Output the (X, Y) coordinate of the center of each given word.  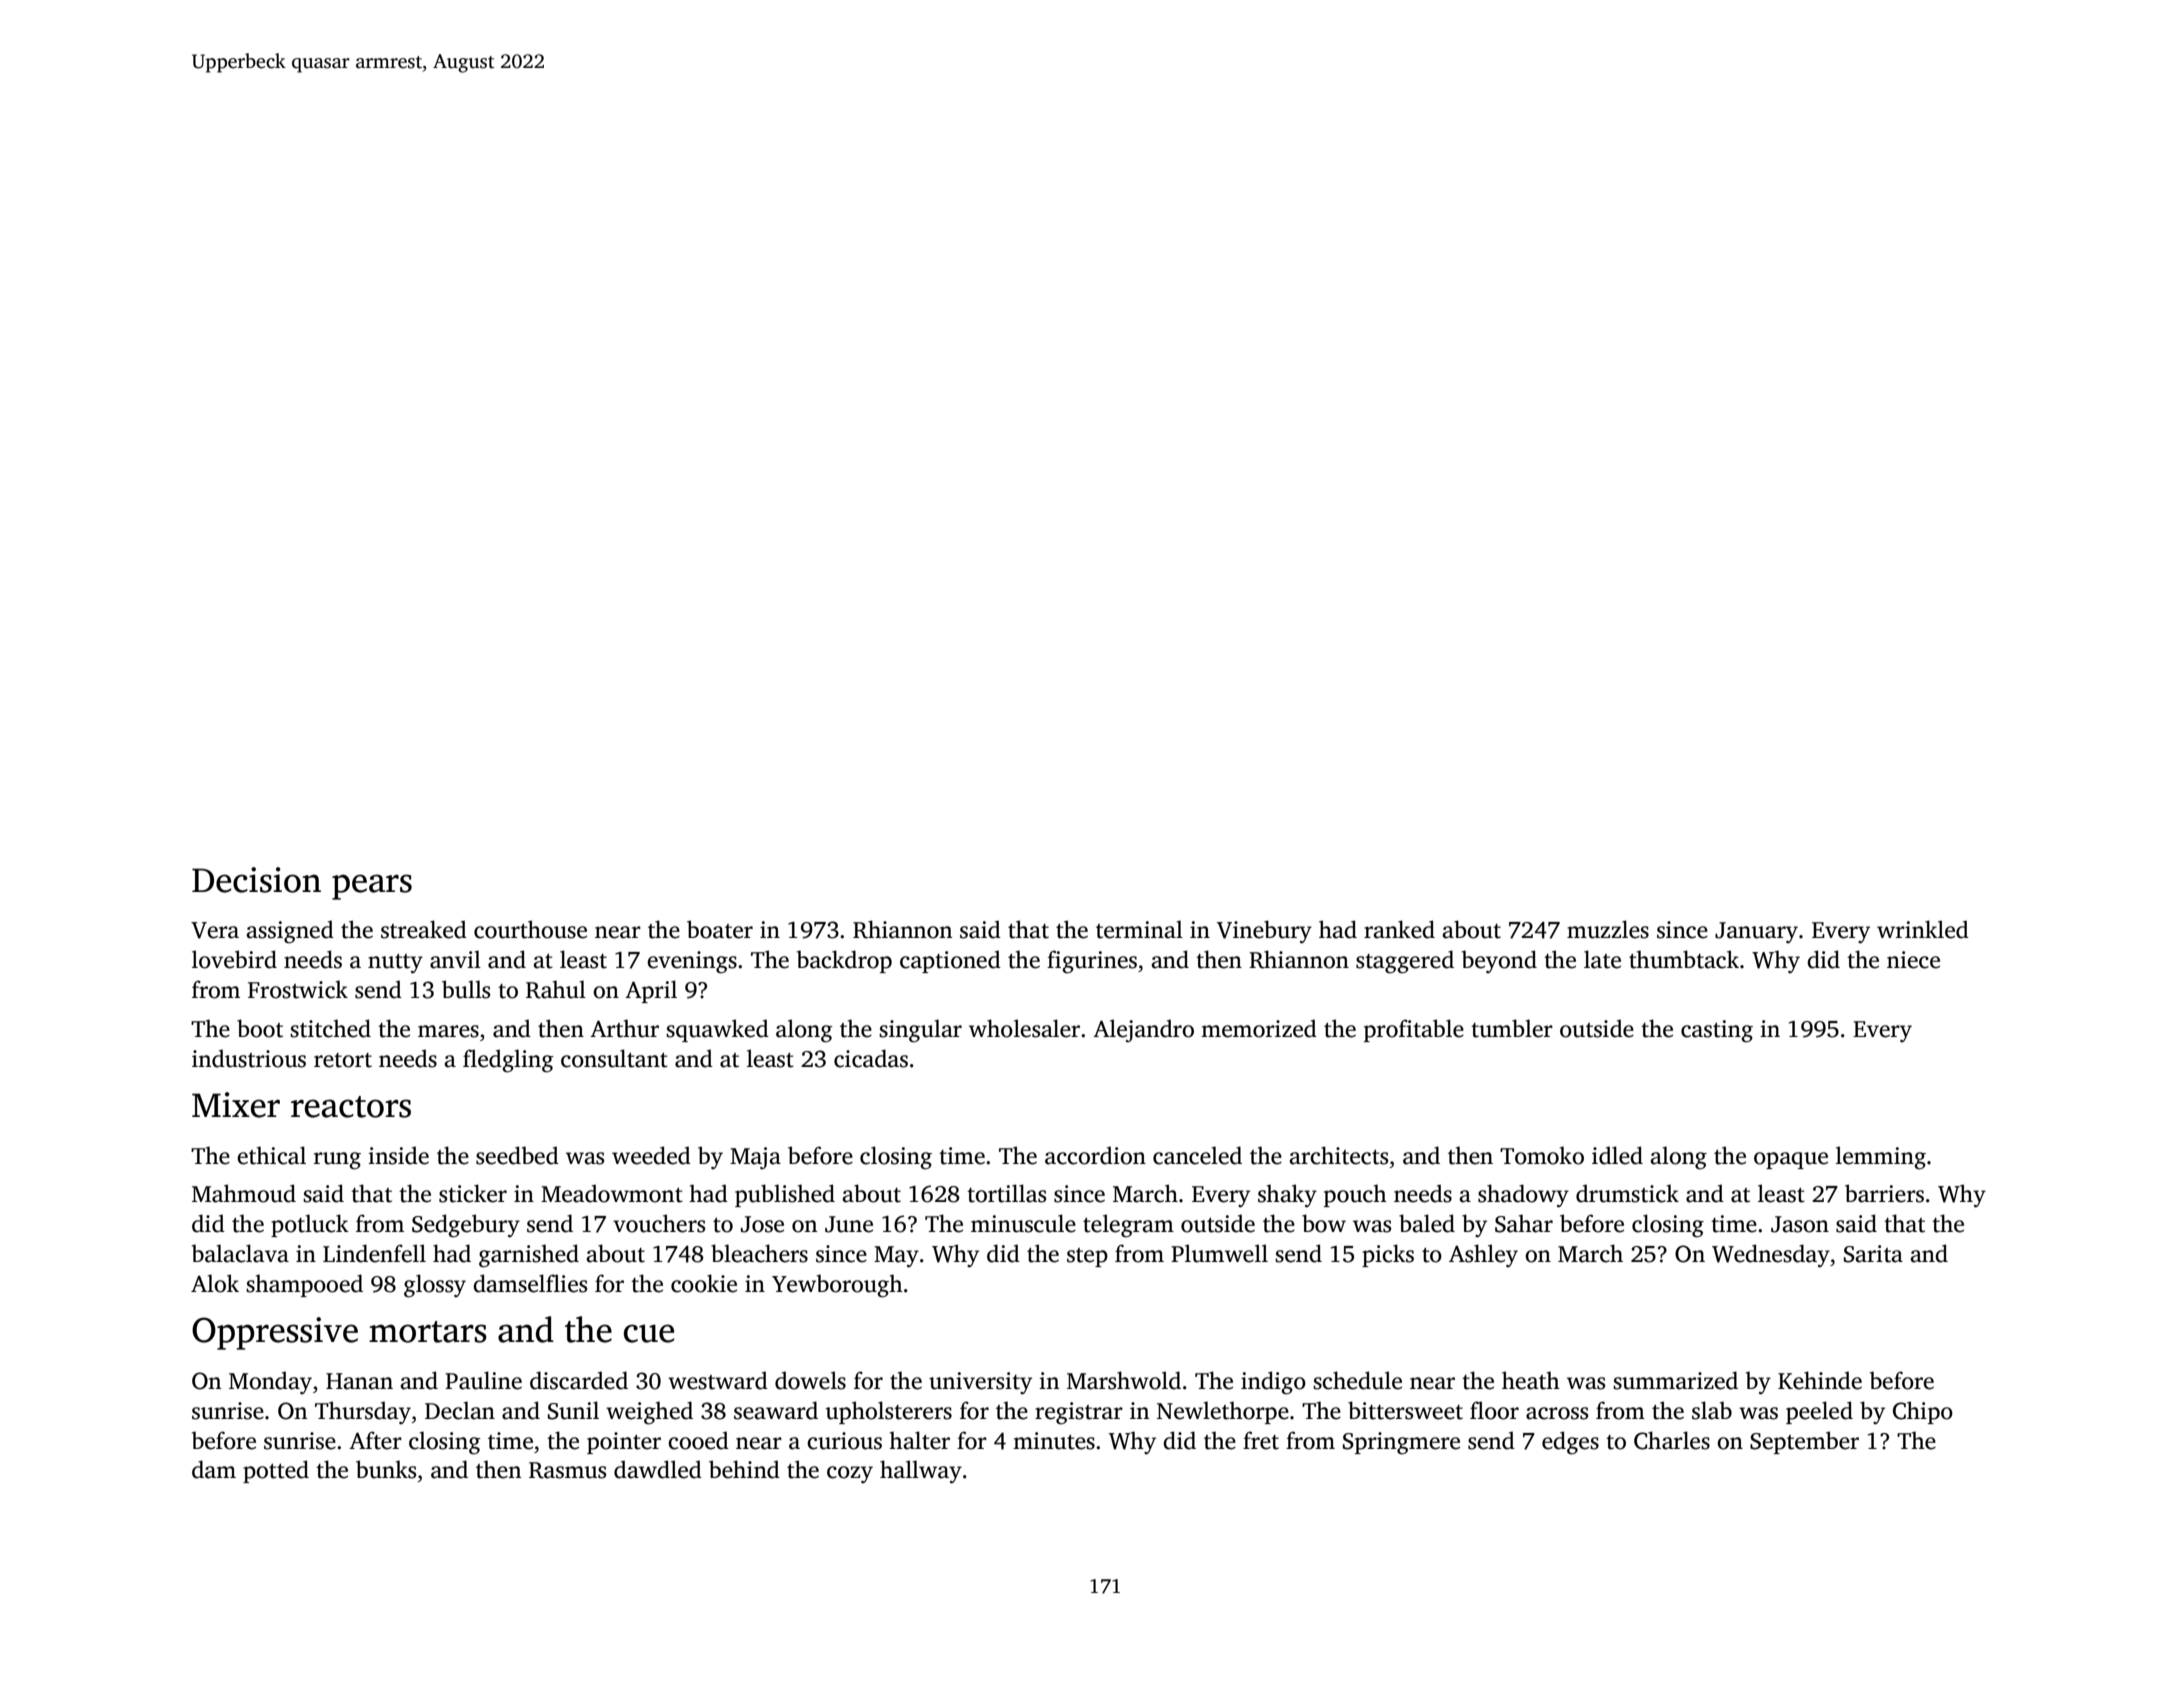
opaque (1791, 1160)
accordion (1095, 1155)
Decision (256, 880)
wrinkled (1923, 929)
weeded (651, 1155)
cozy (850, 1474)
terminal (1139, 929)
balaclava (240, 1253)
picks (1388, 1255)
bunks (386, 1469)
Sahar (1524, 1223)
